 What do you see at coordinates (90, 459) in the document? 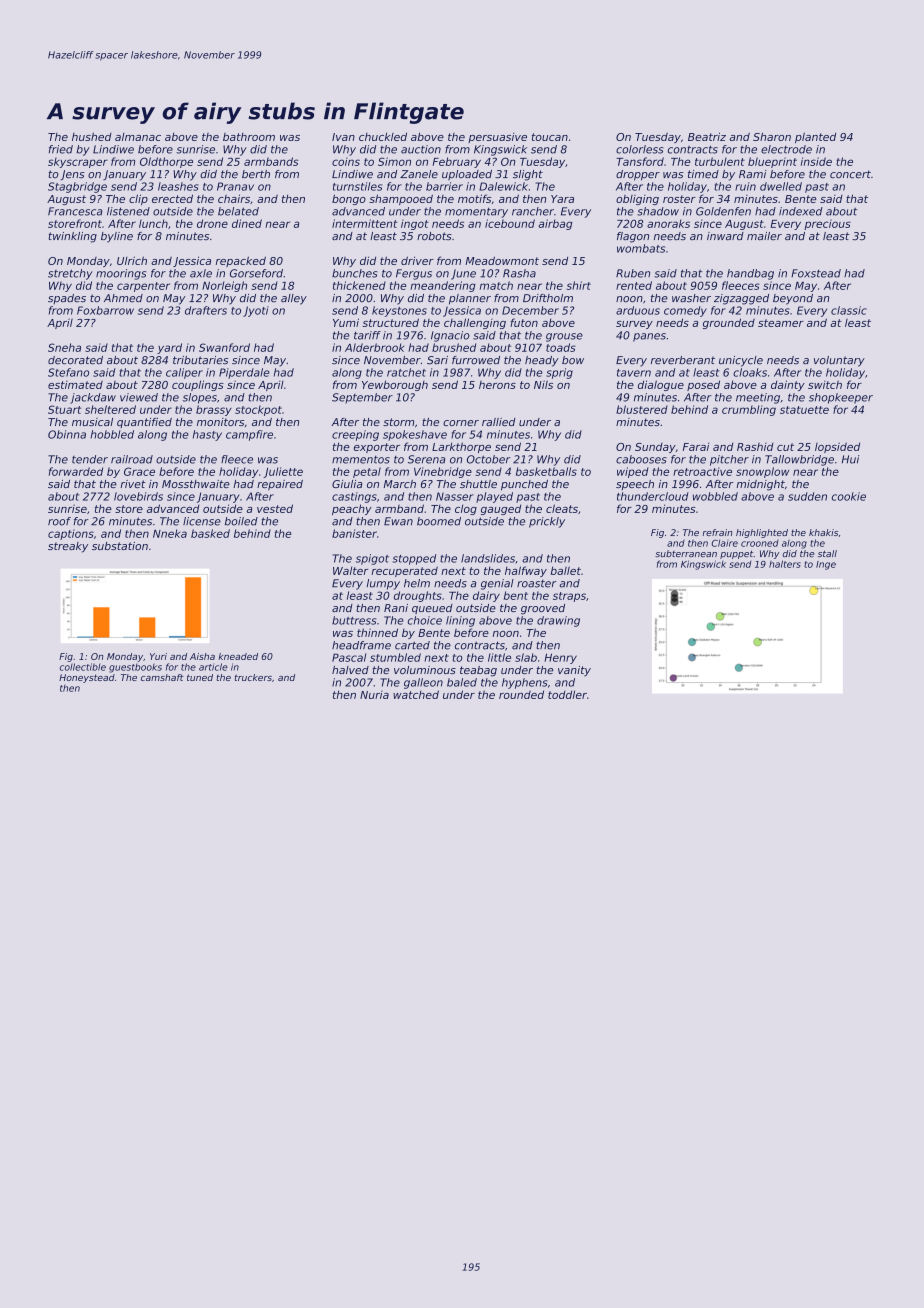
I see `tender` at bounding box center [90, 459].
